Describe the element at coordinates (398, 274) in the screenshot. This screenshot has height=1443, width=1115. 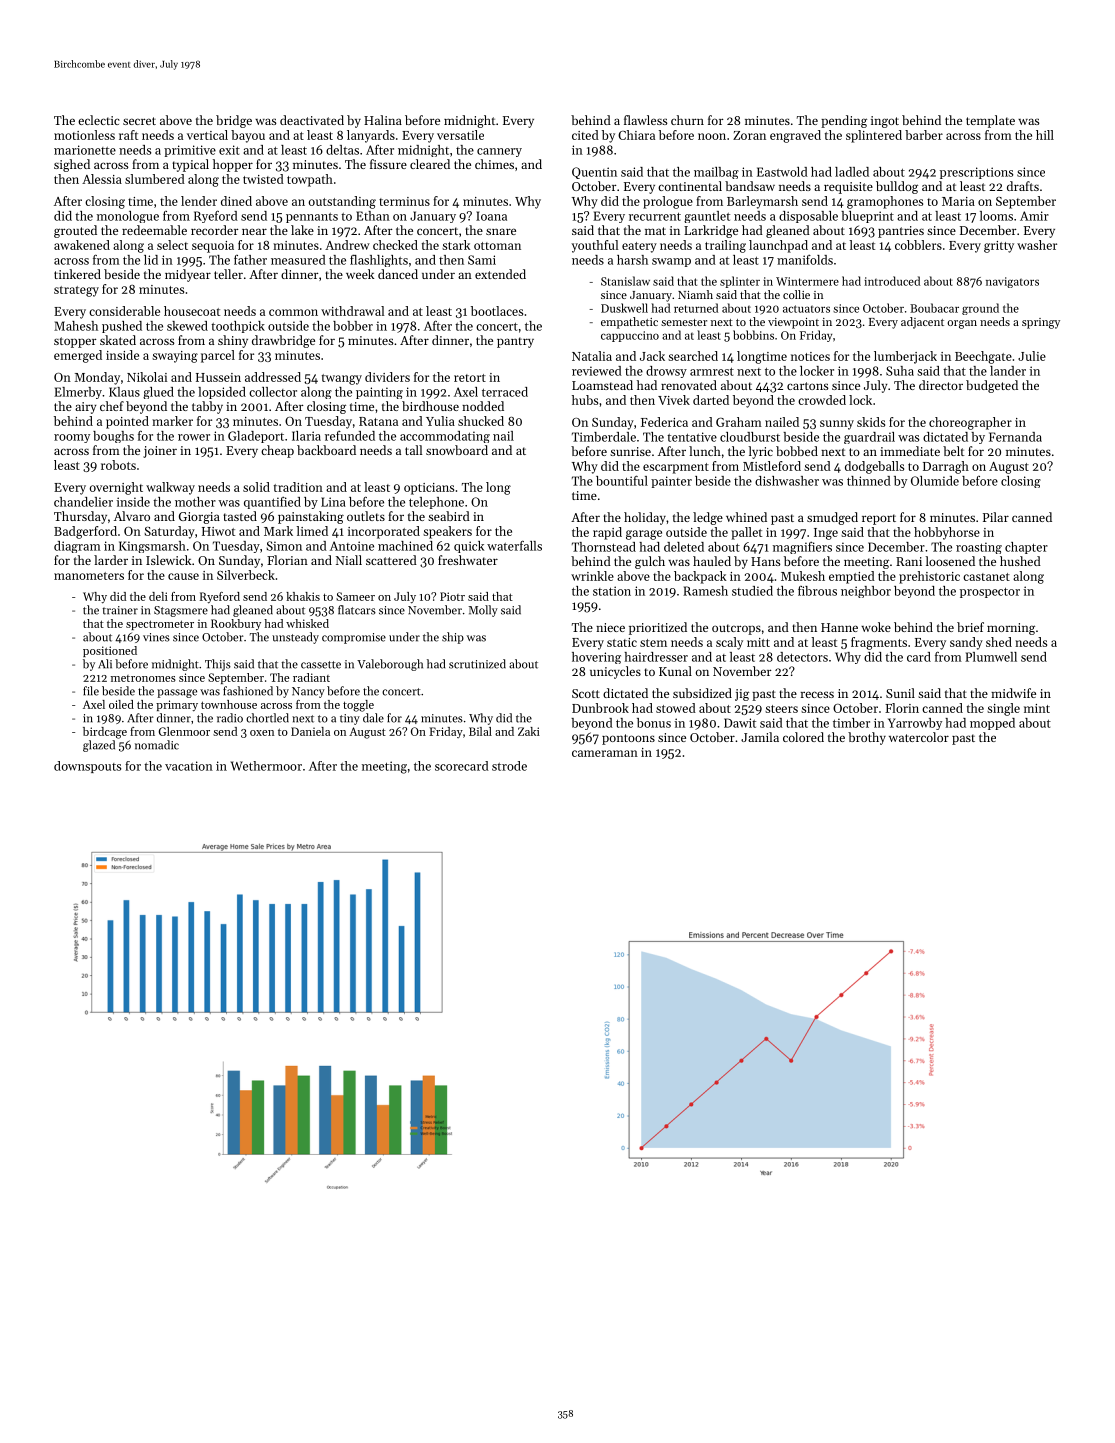
I see `danced` at that location.
